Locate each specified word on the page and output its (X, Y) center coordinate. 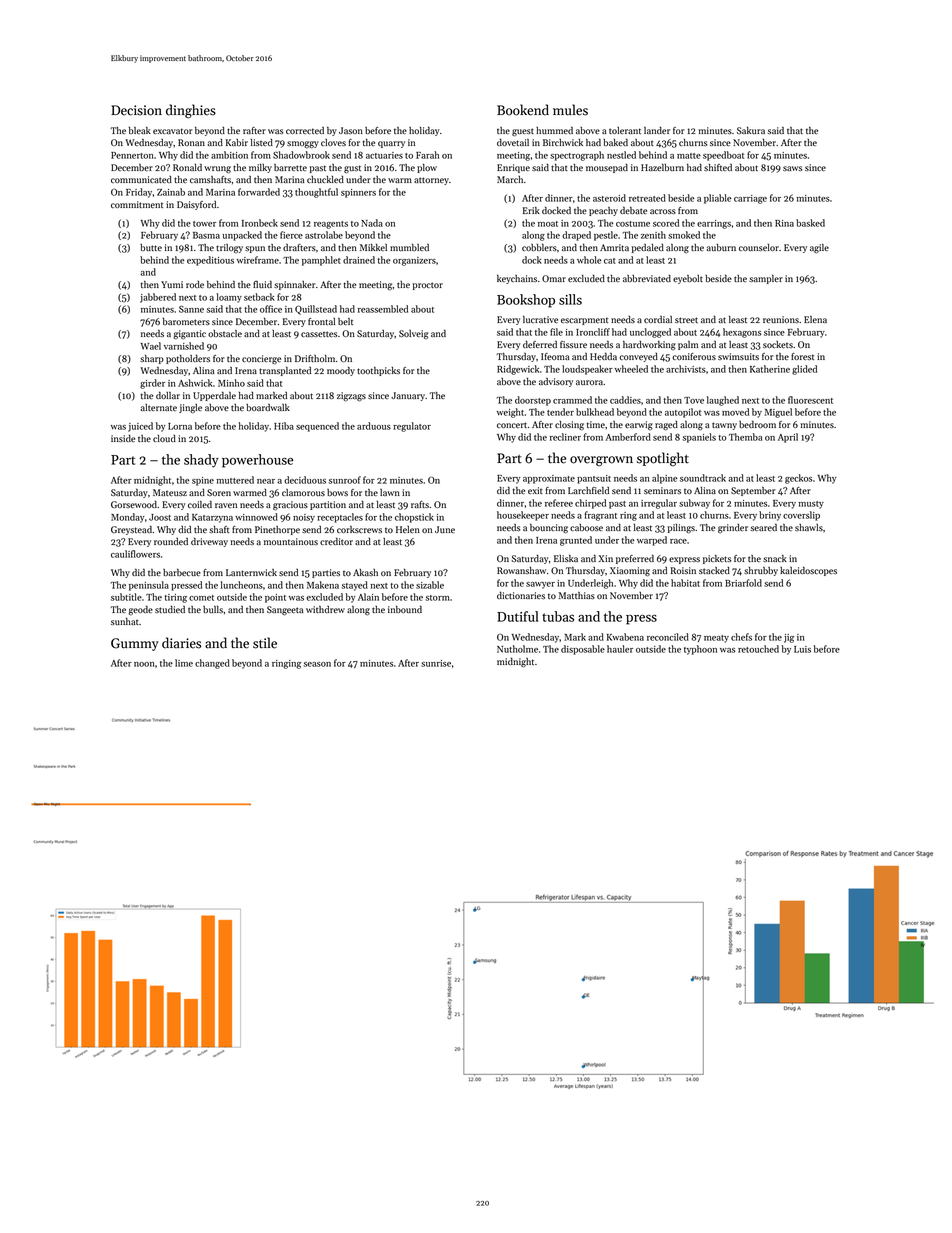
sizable (430, 585)
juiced (140, 427)
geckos (798, 479)
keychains (517, 279)
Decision (136, 110)
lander (657, 130)
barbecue (182, 572)
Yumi (172, 284)
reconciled (668, 637)
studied (170, 609)
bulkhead (595, 412)
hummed (554, 130)
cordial (658, 319)
